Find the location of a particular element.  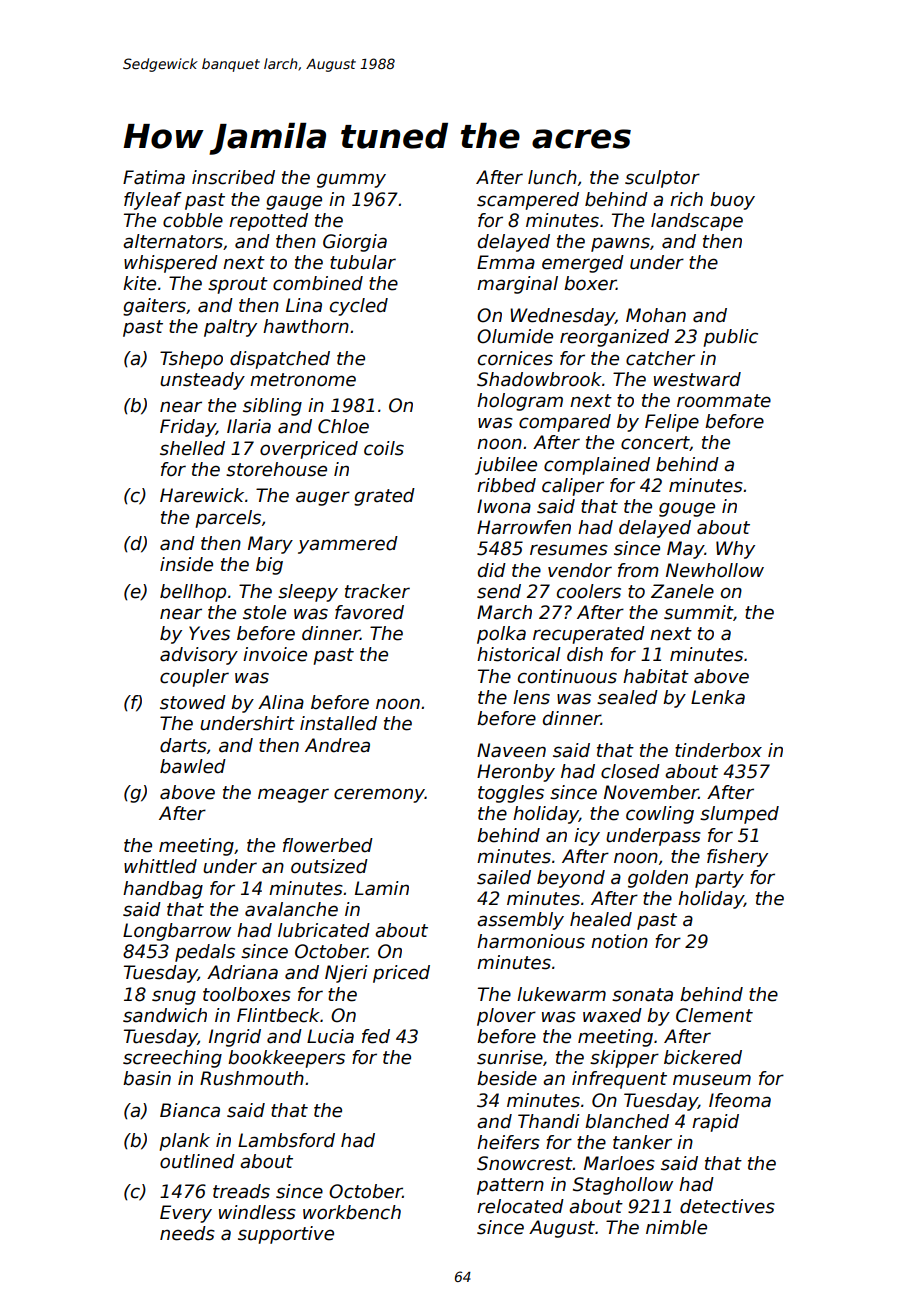

slumped is located at coordinates (739, 815).
